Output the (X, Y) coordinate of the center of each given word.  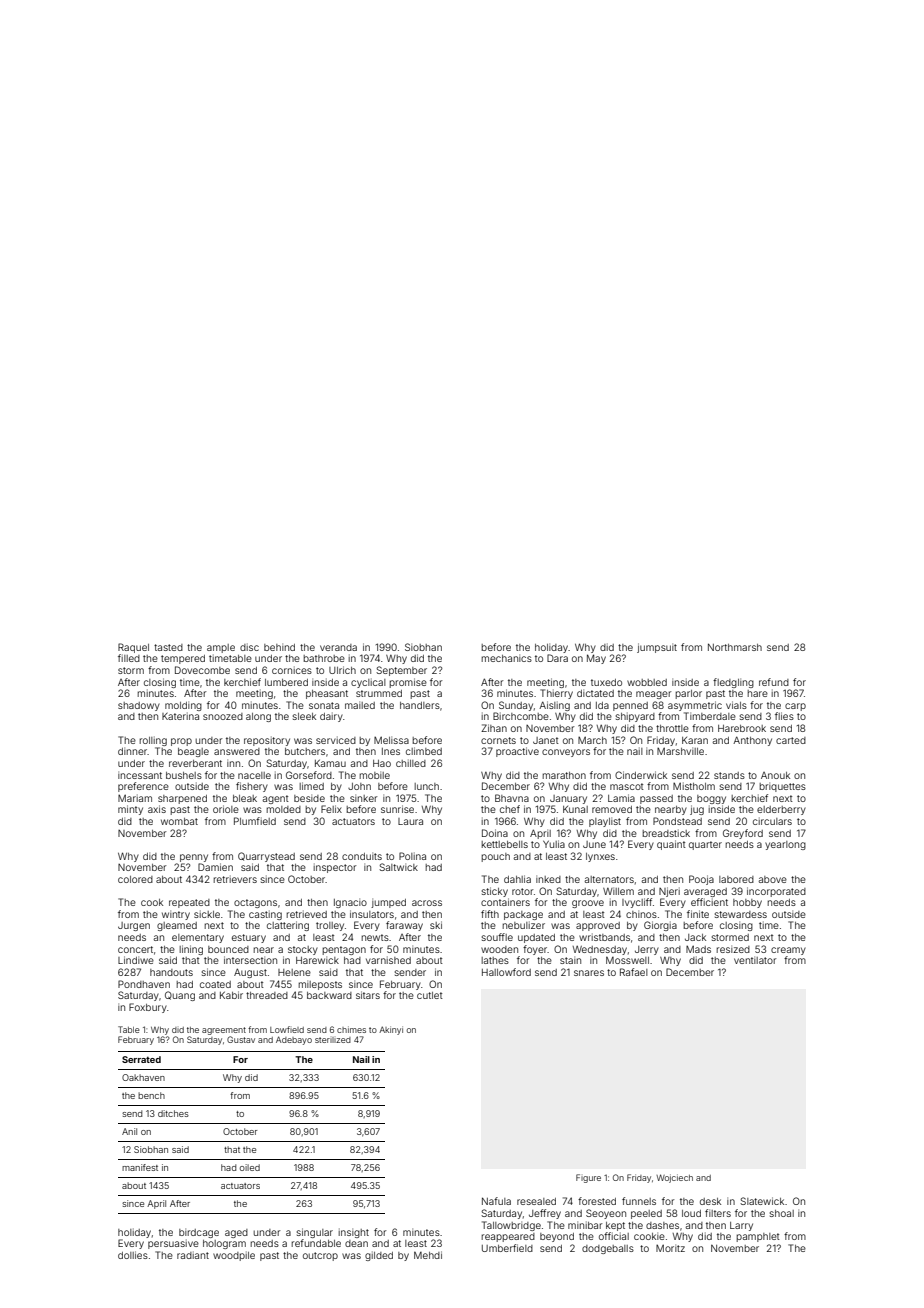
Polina (412, 856)
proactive (517, 752)
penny (194, 858)
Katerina (180, 716)
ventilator (755, 960)
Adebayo (294, 1040)
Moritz (670, 1248)
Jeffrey (545, 1214)
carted (791, 740)
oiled (250, 1167)
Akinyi (391, 1030)
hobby (747, 903)
